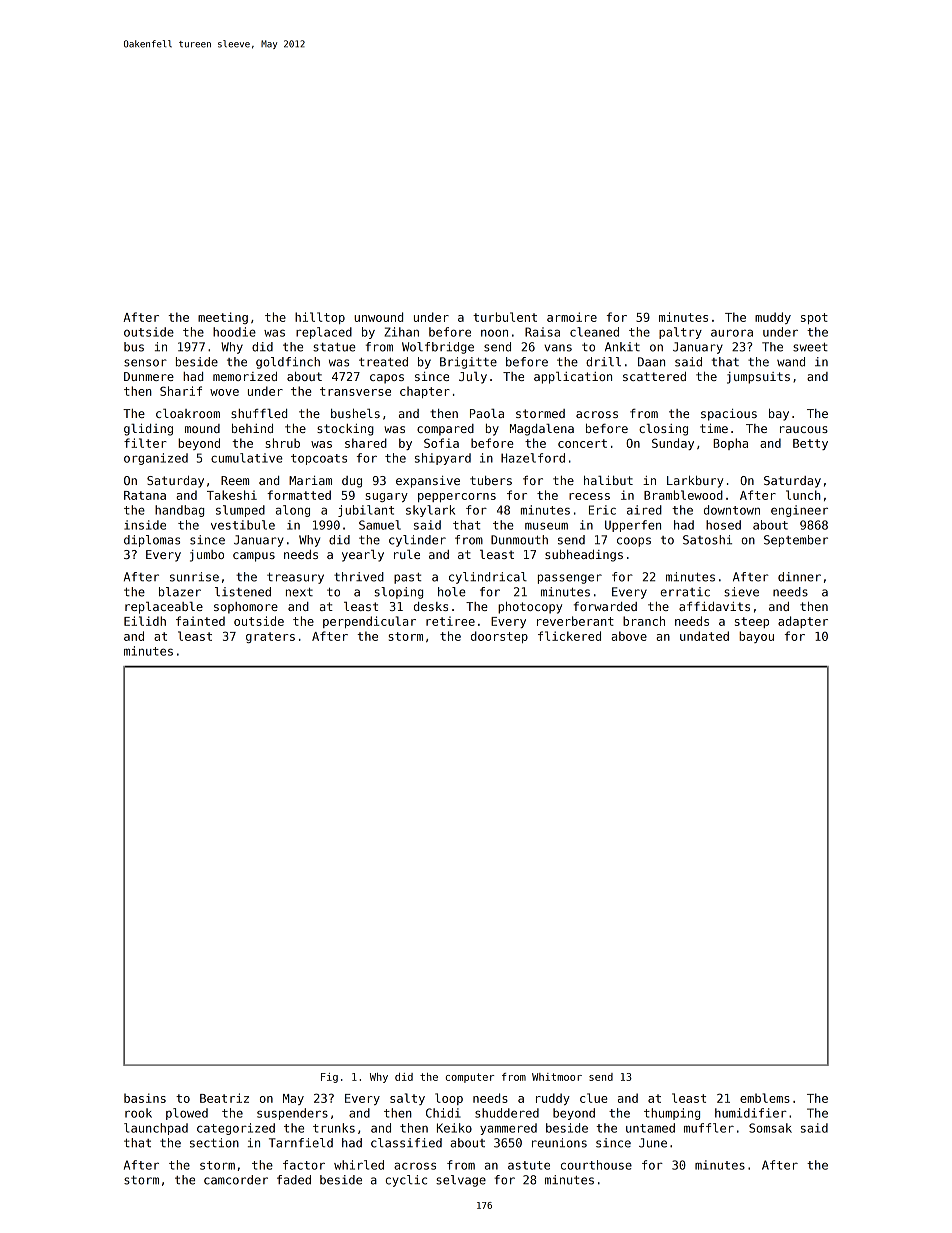 The height and width of the screenshot is (1233, 952). Describe the element at coordinates (152, 541) in the screenshot. I see `diplomas` at that location.
